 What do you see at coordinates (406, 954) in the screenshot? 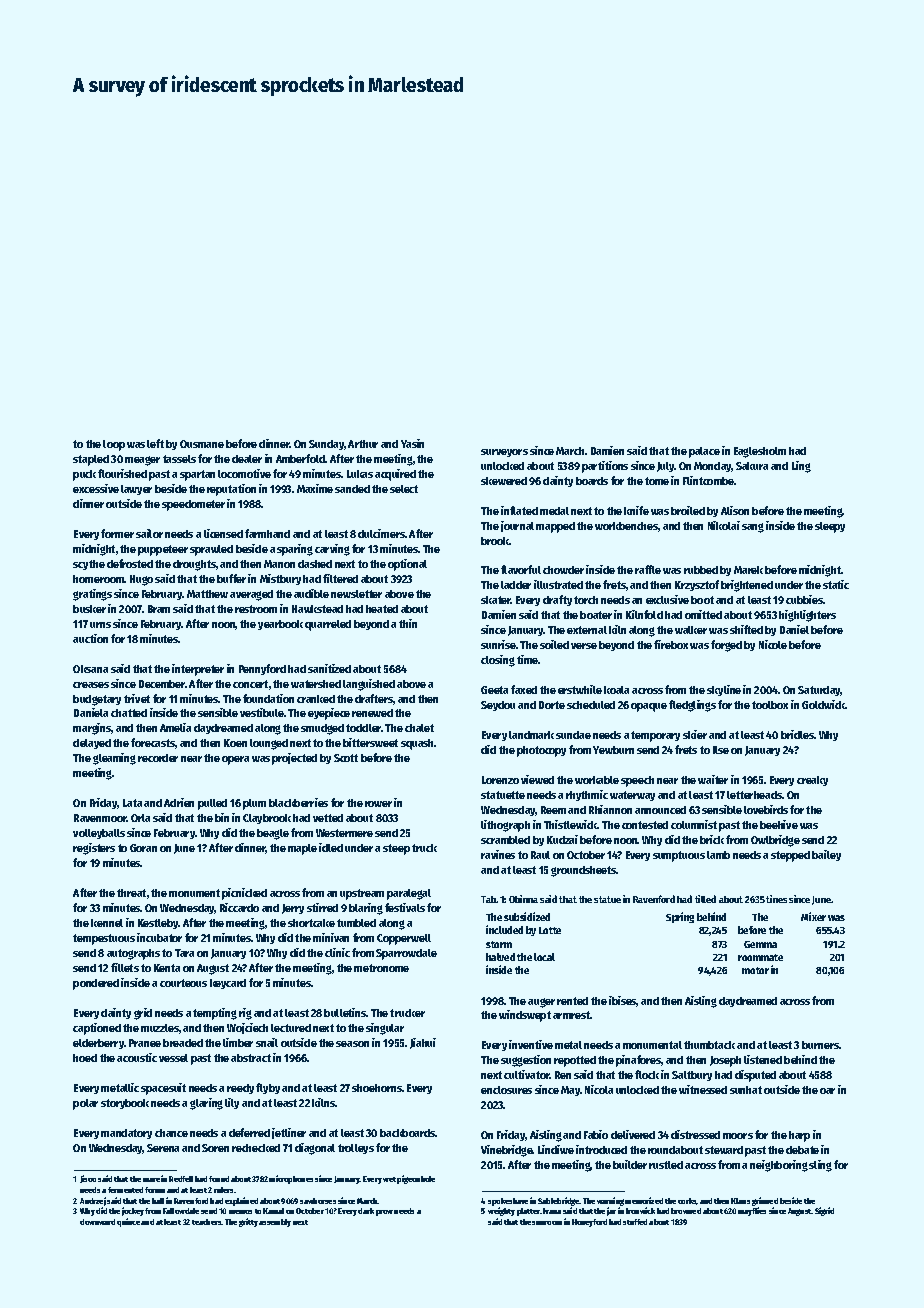
I see `Sparrowdale` at bounding box center [406, 954].
